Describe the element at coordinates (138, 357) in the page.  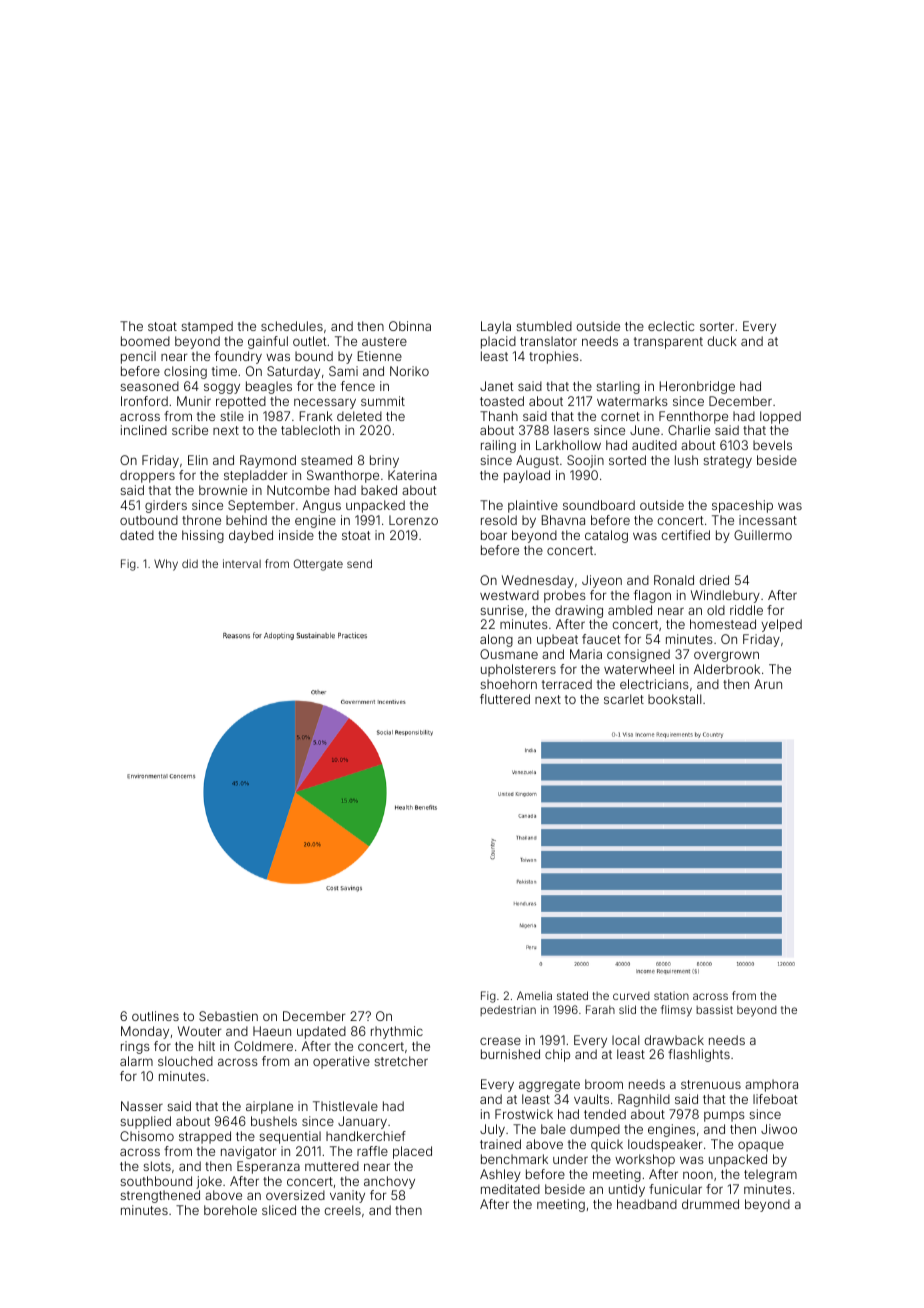
I see `pencil` at that location.
